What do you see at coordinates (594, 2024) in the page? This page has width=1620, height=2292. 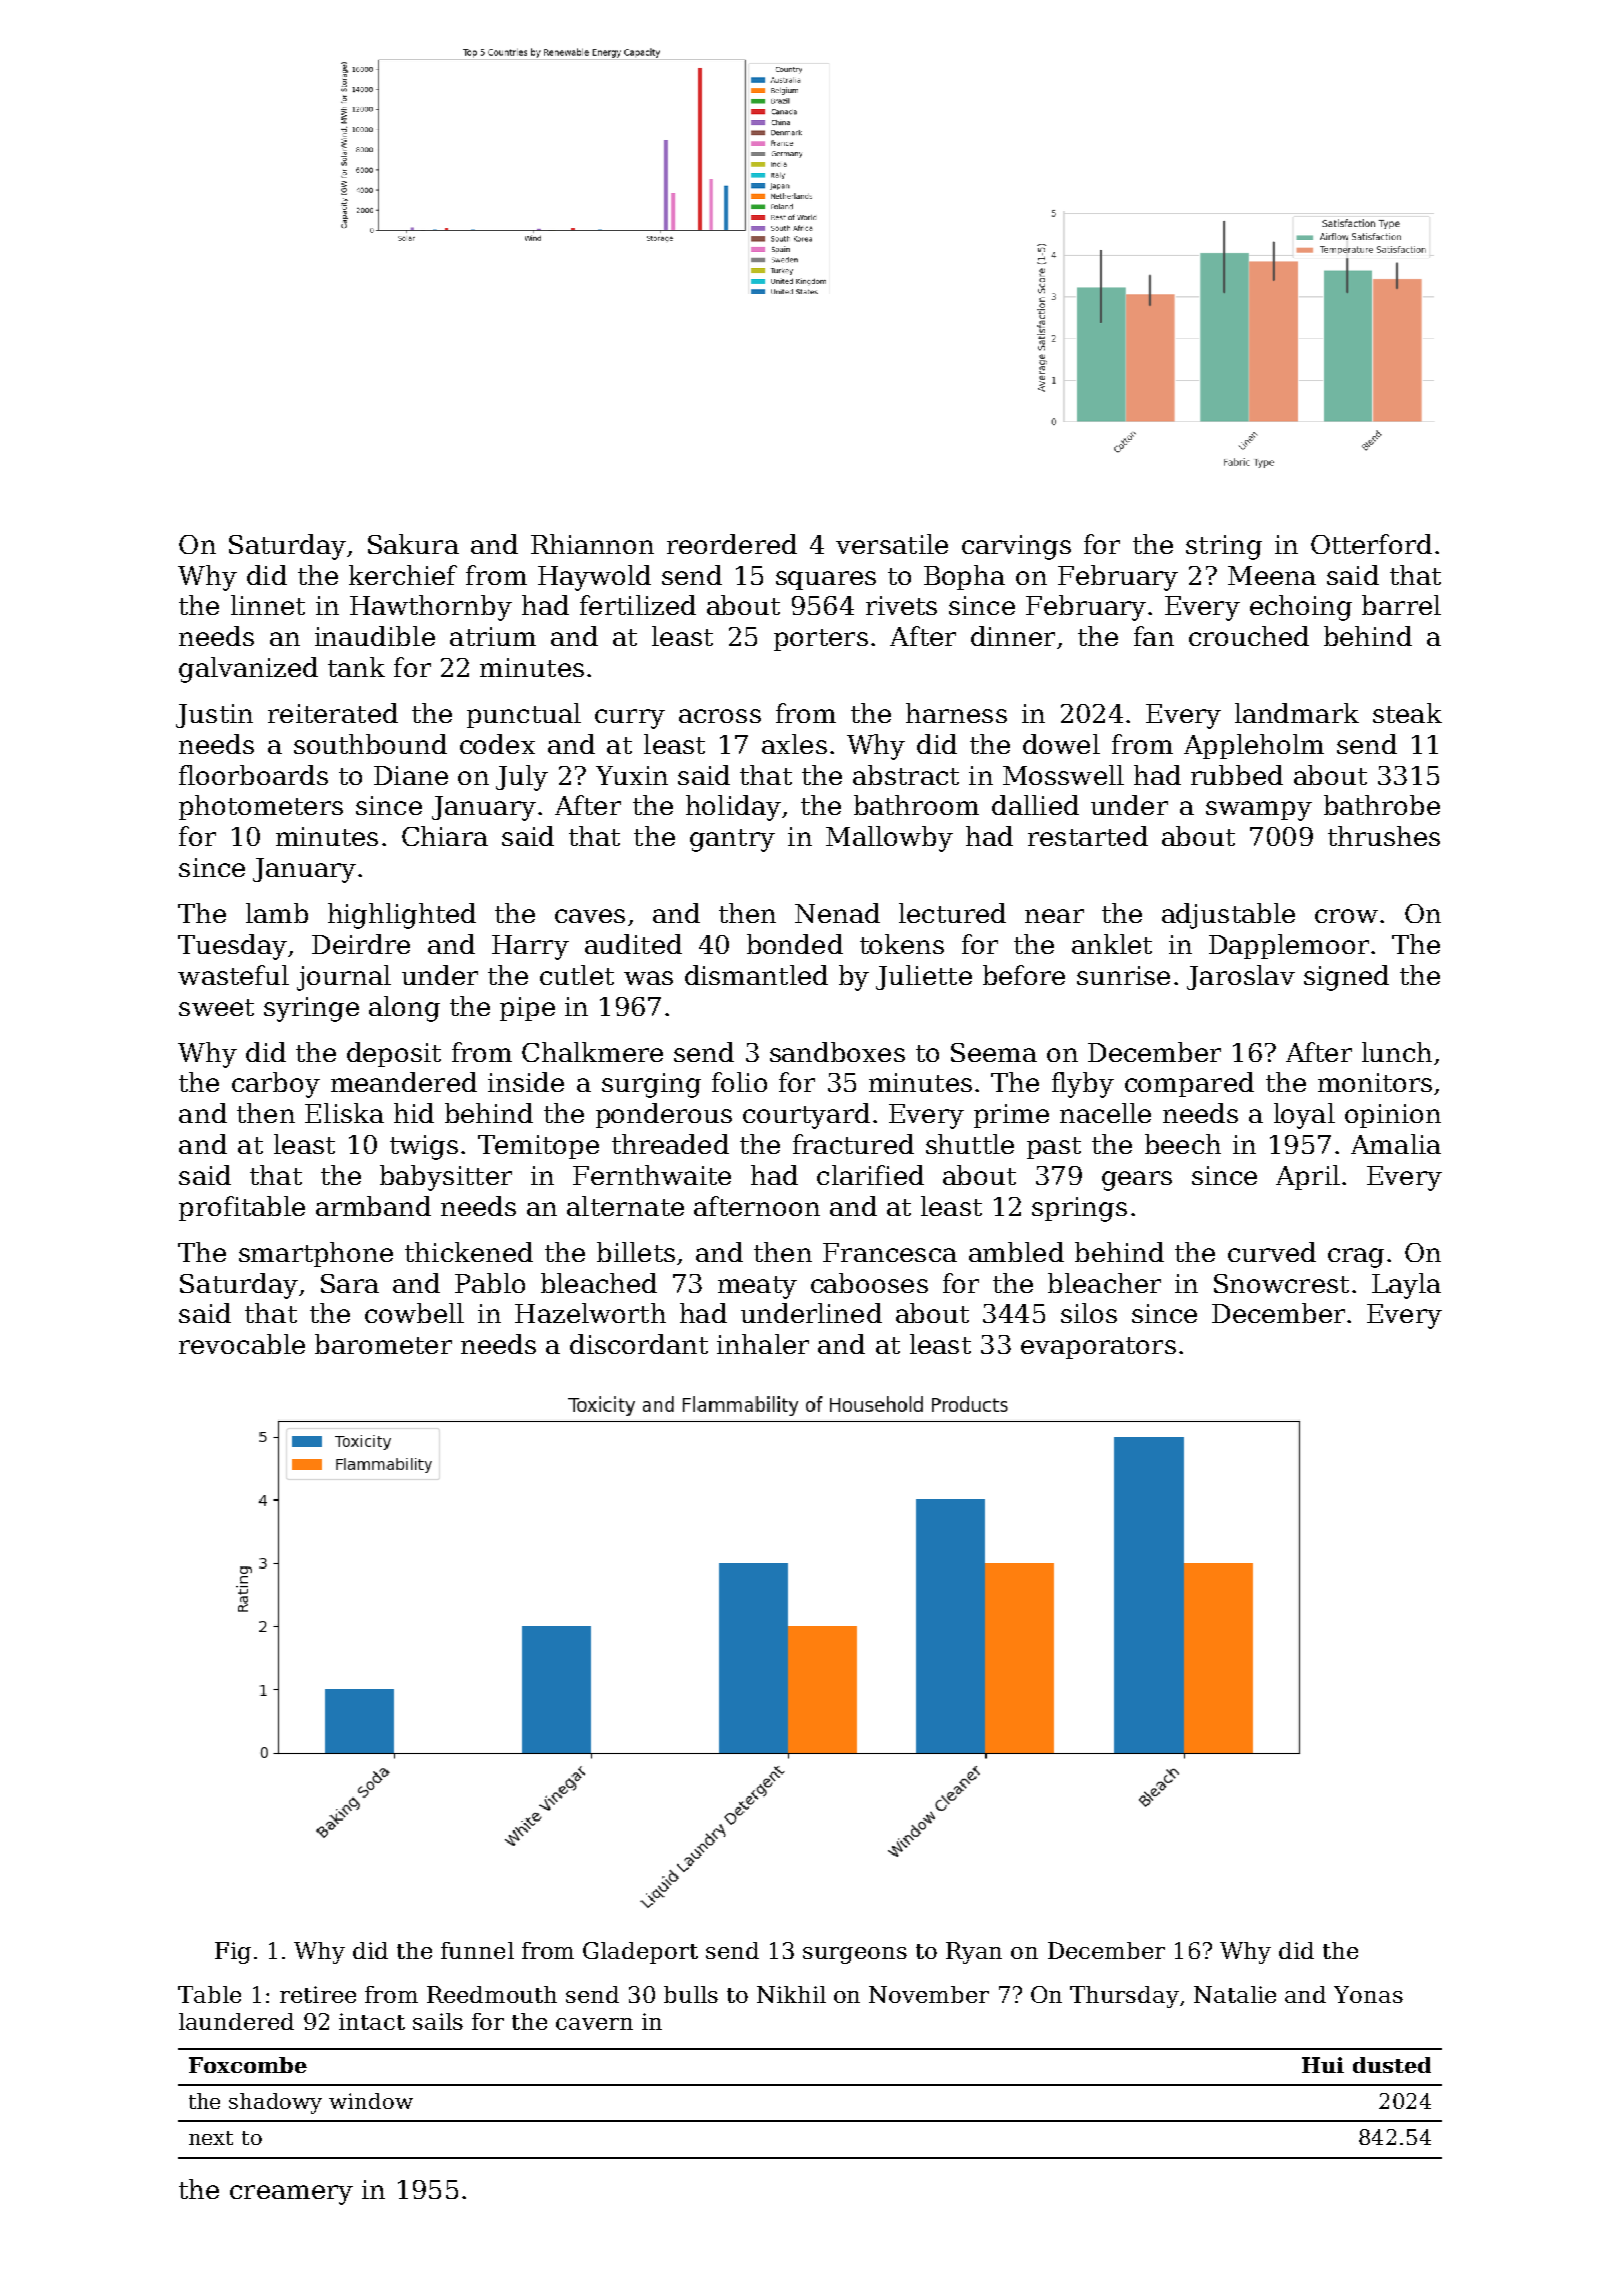 I see `cavern` at bounding box center [594, 2024].
